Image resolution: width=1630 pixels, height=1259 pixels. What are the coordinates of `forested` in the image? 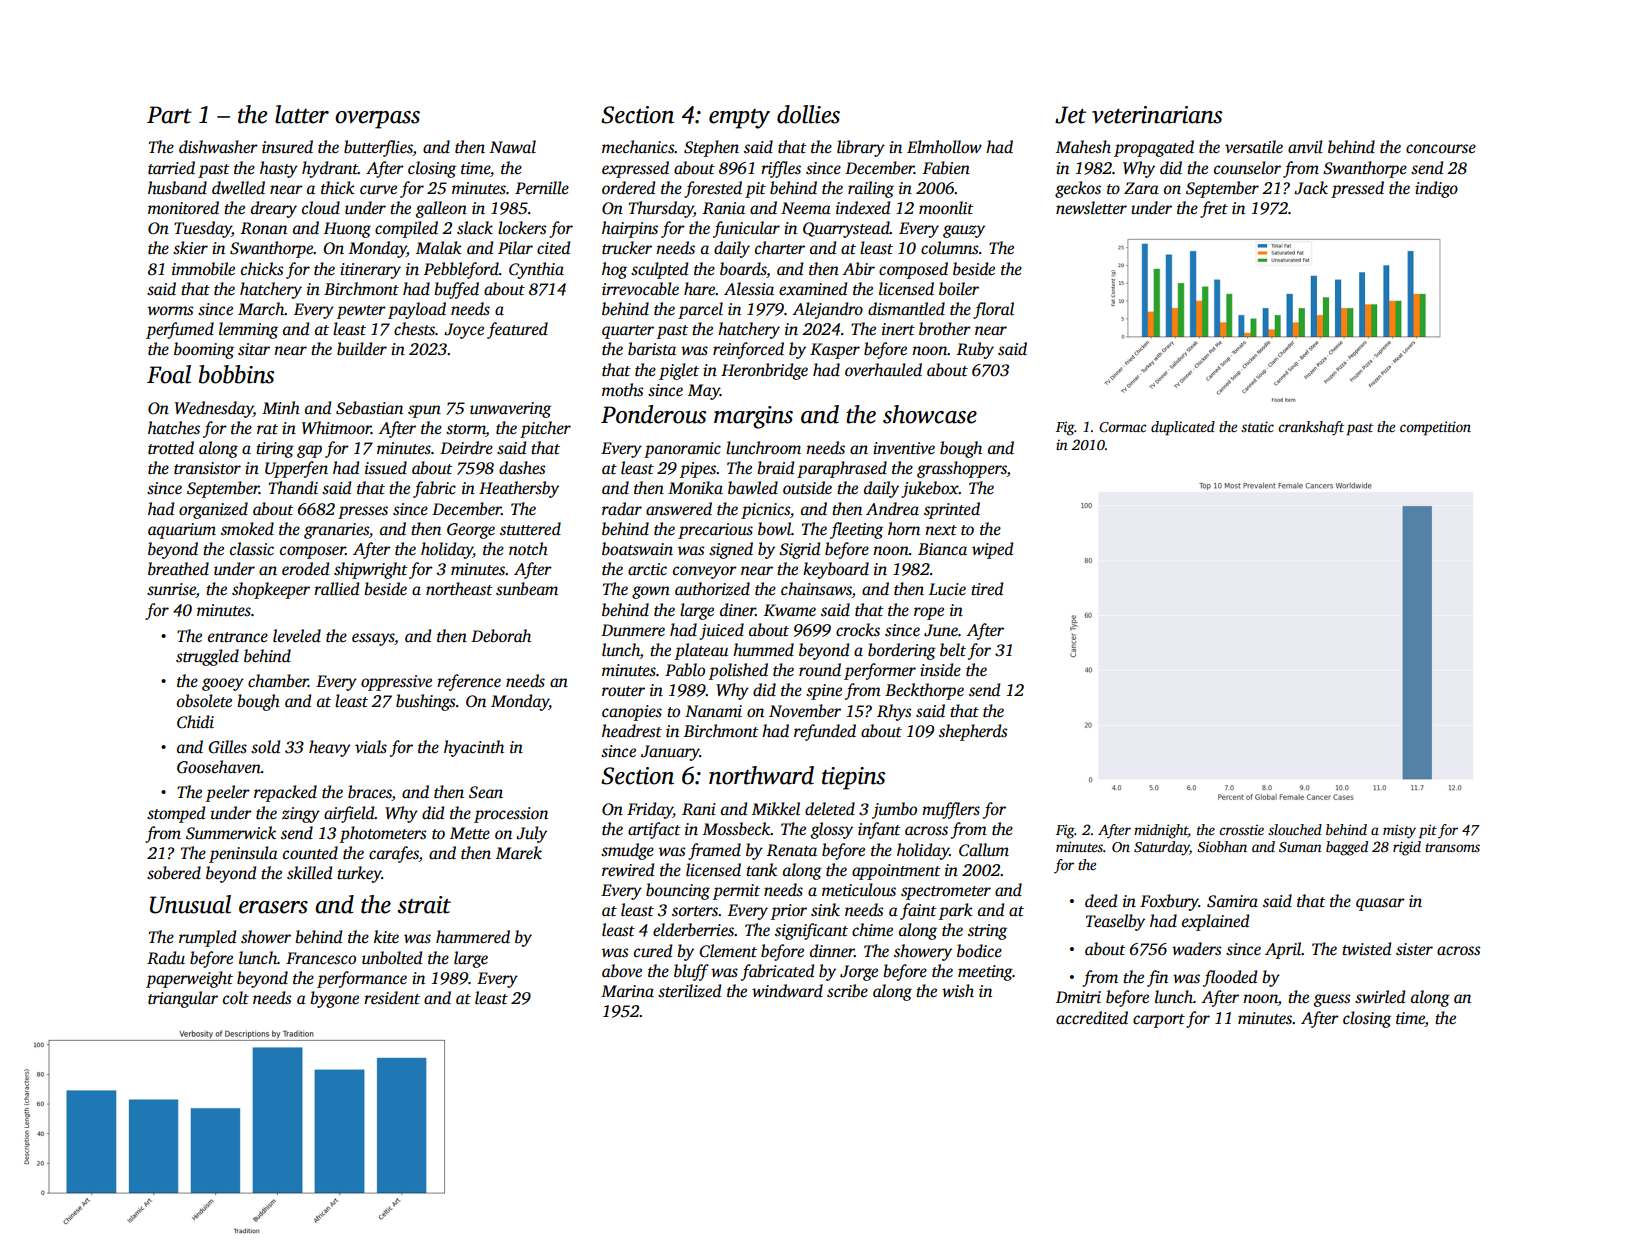 It's located at (713, 189).
